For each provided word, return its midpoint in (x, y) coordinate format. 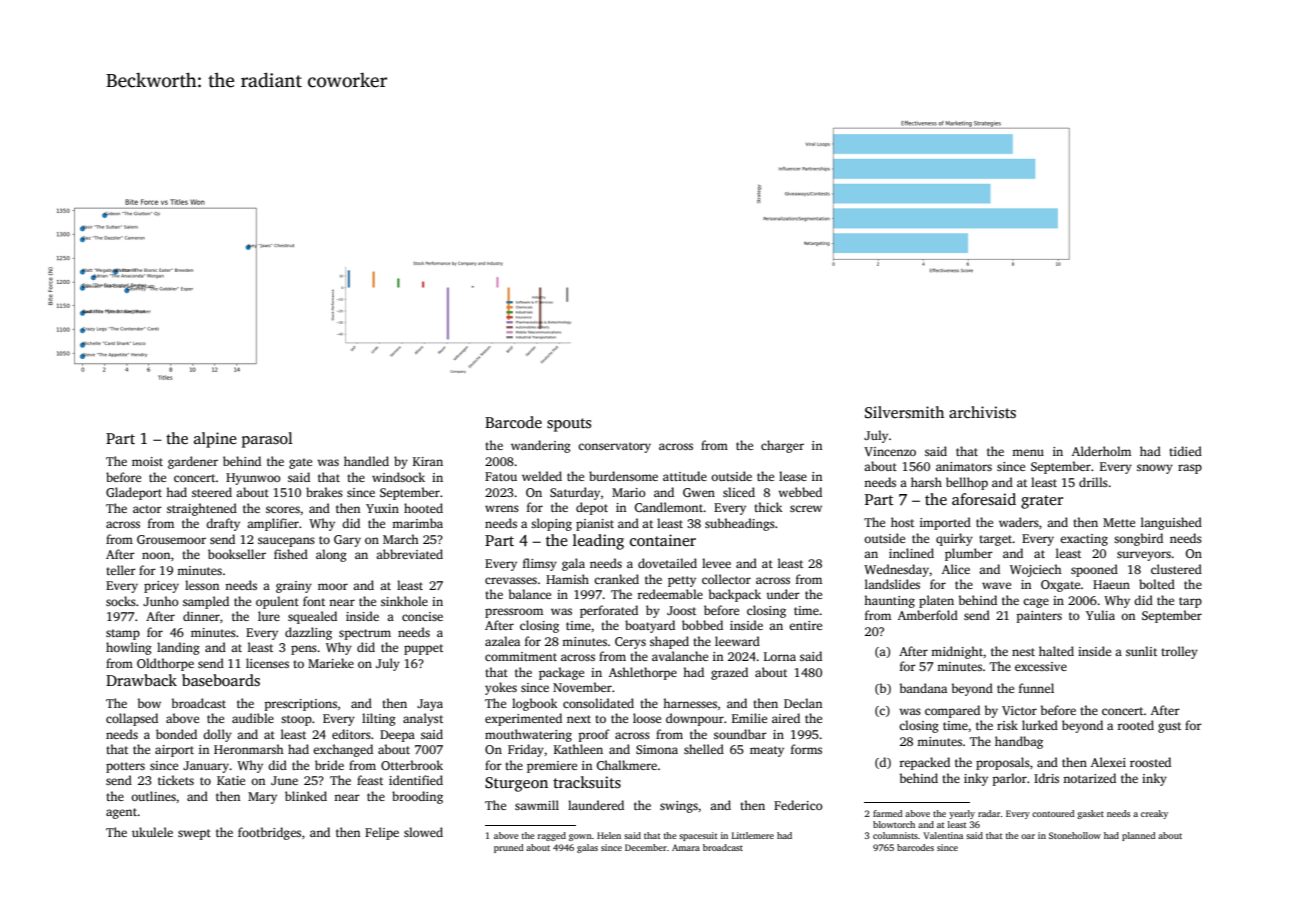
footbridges (269, 833)
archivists (982, 412)
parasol (267, 440)
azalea (502, 641)
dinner (201, 616)
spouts (569, 425)
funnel (1036, 688)
